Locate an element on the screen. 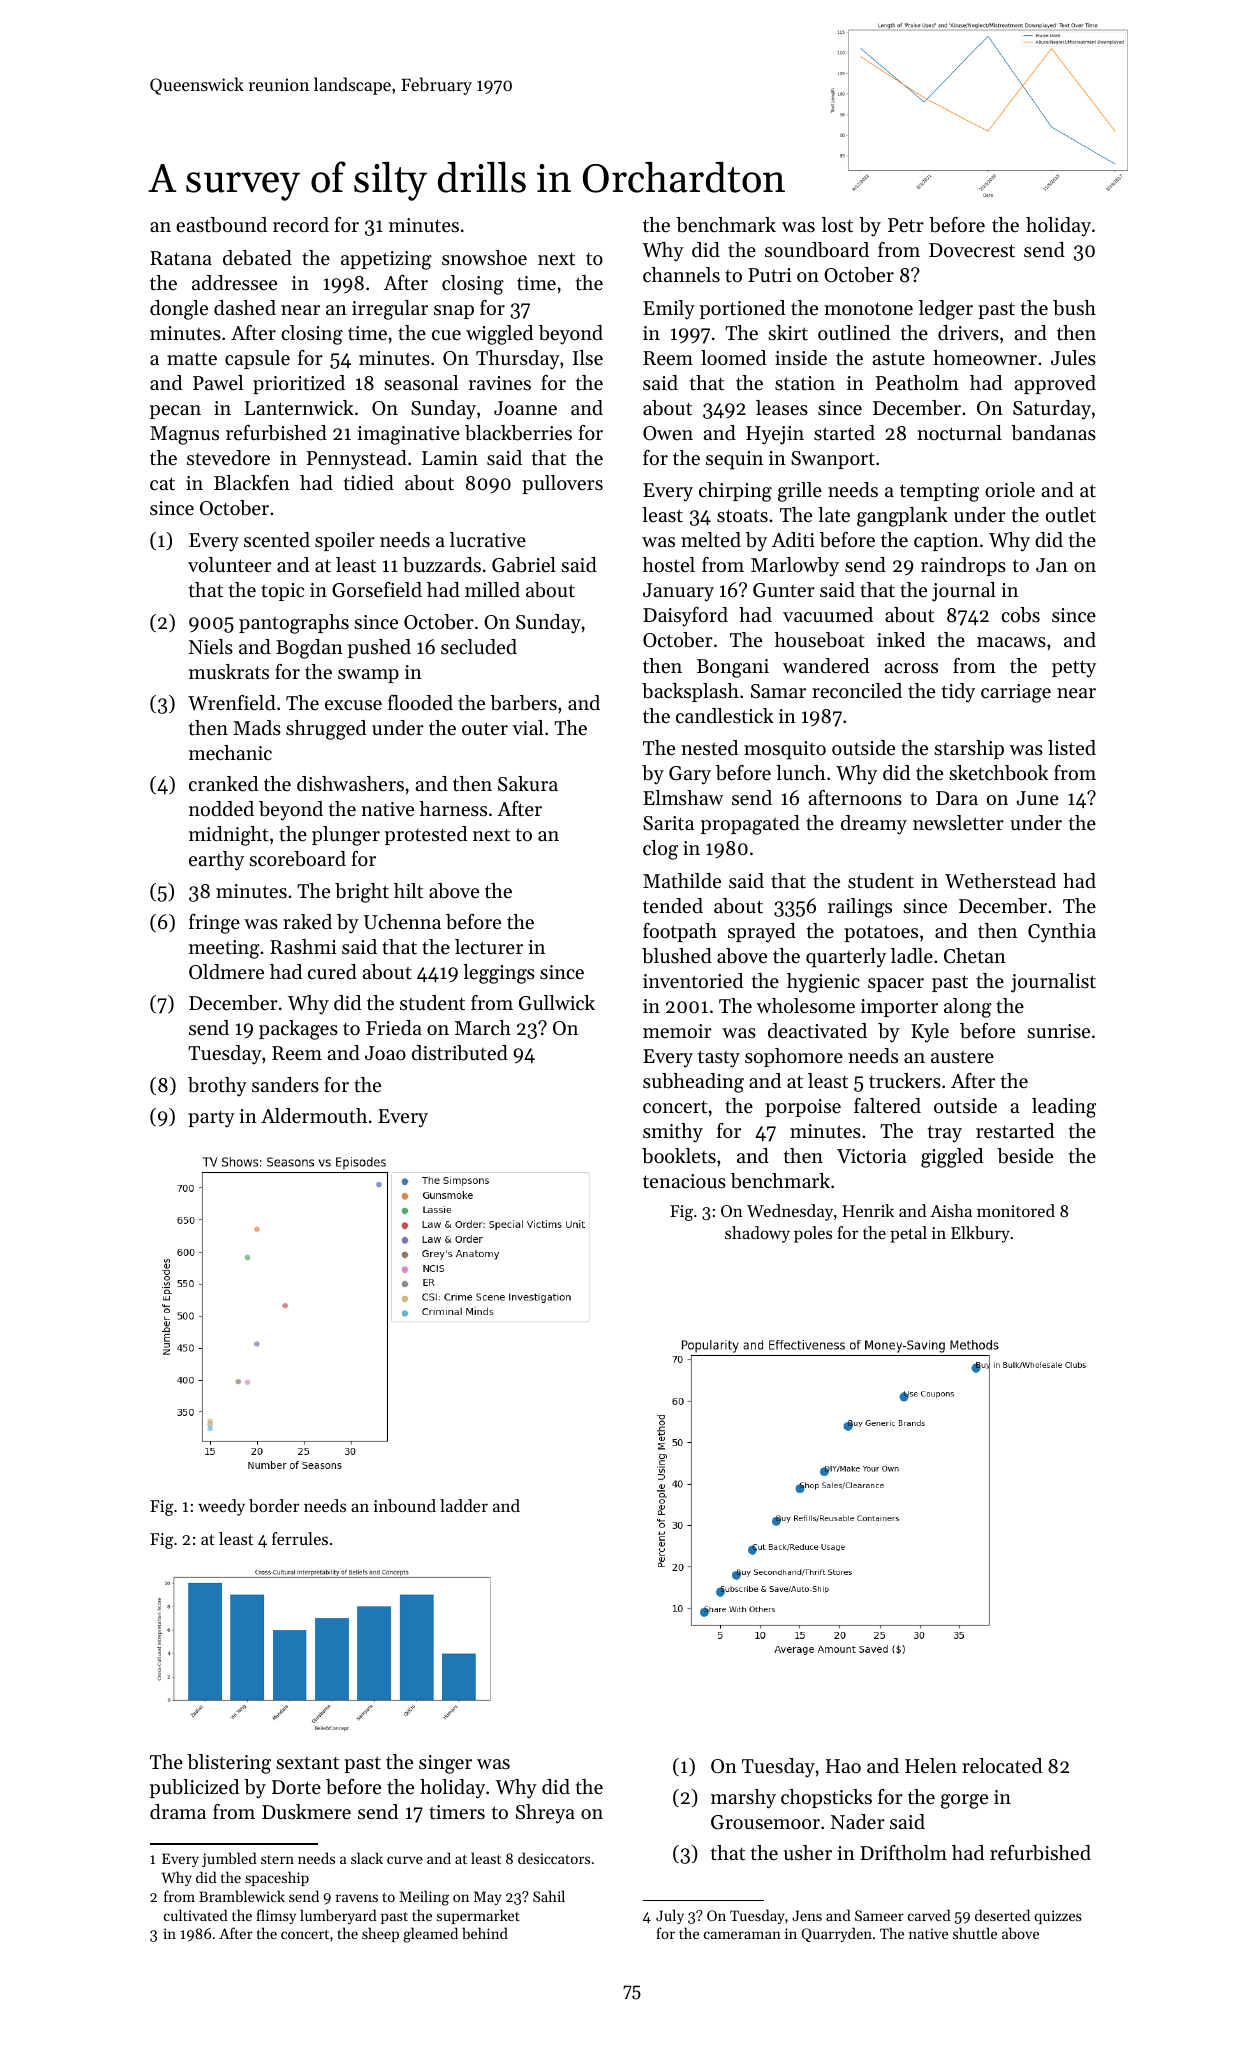 Image resolution: width=1246 pixels, height=2053 pixels. Wetherstead is located at coordinates (1000, 881).
